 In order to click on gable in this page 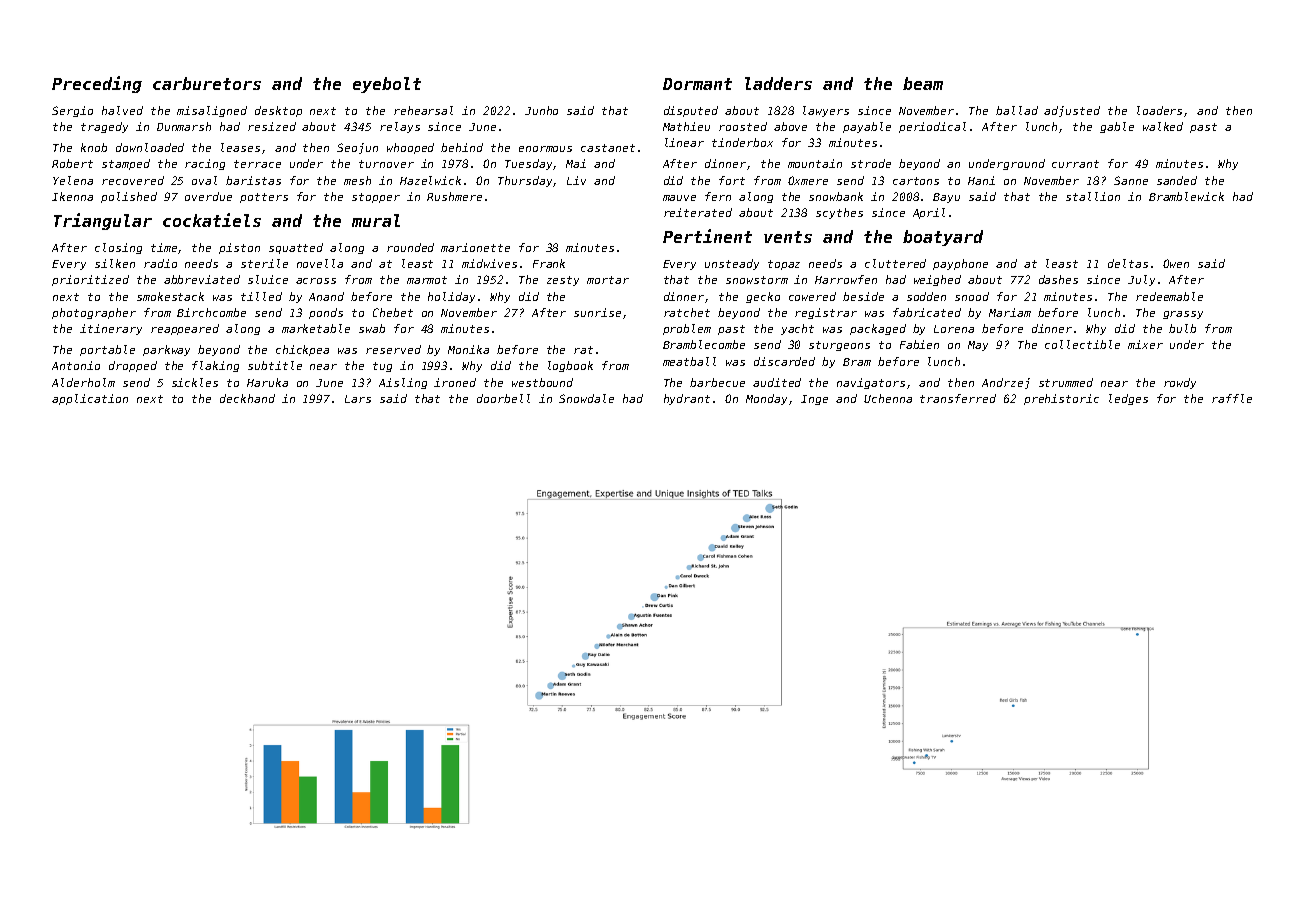, I will do `click(1117, 127)`.
